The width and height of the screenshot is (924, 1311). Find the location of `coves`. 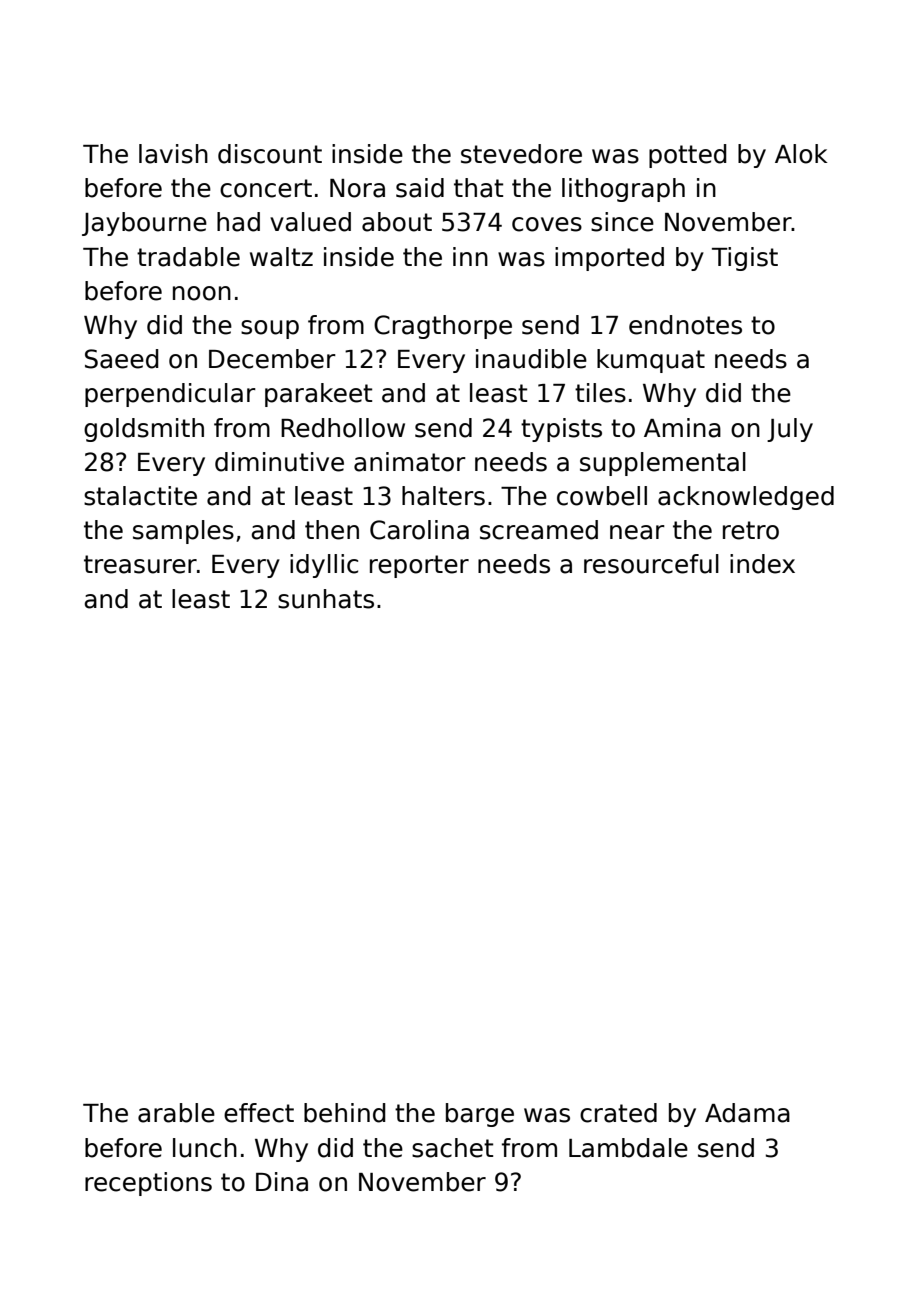

coves is located at coordinates (547, 224).
